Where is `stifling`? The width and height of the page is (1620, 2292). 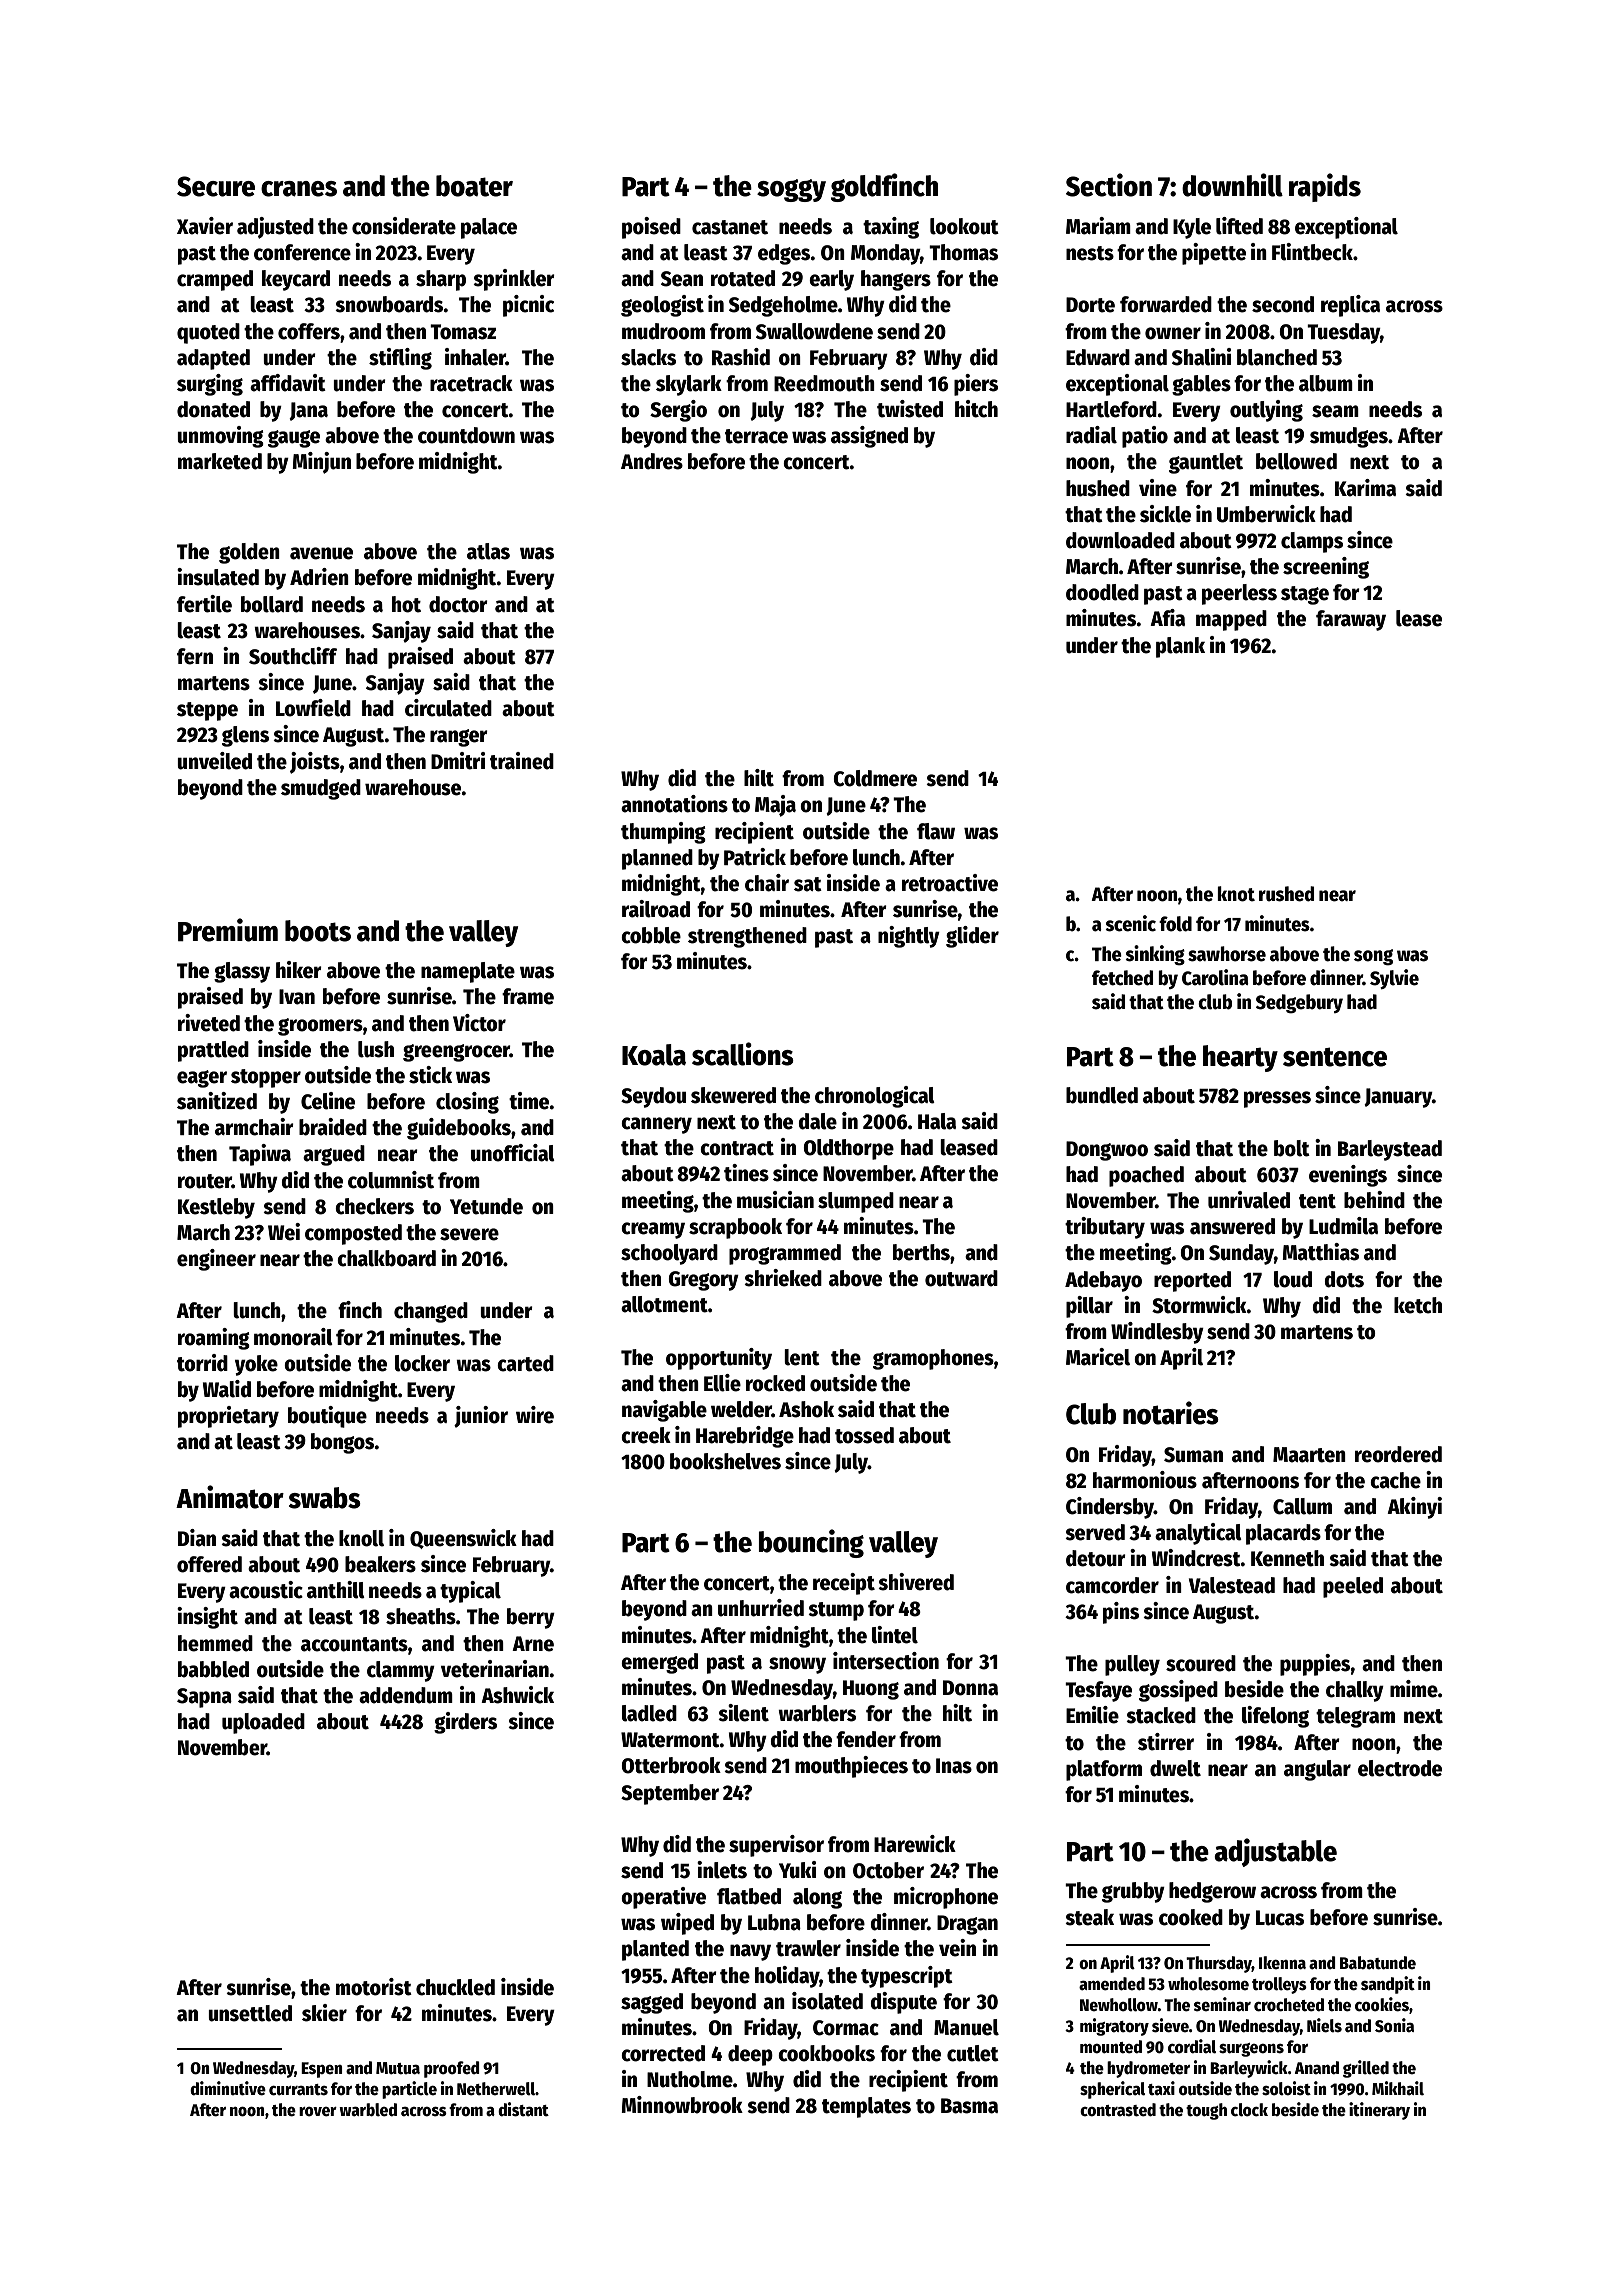 stifling is located at coordinates (400, 359).
